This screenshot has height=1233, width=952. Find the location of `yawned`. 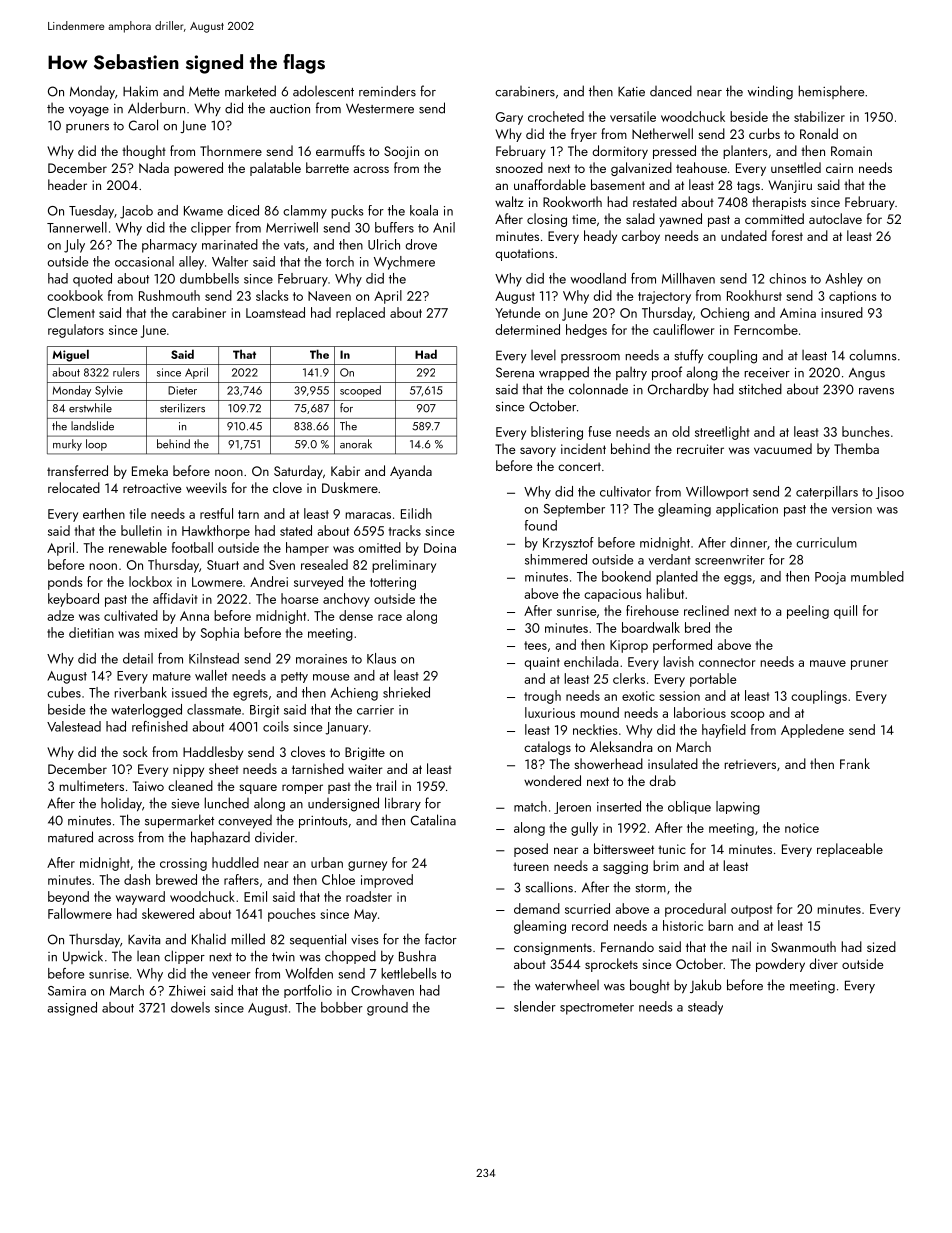

yawned is located at coordinates (680, 220).
